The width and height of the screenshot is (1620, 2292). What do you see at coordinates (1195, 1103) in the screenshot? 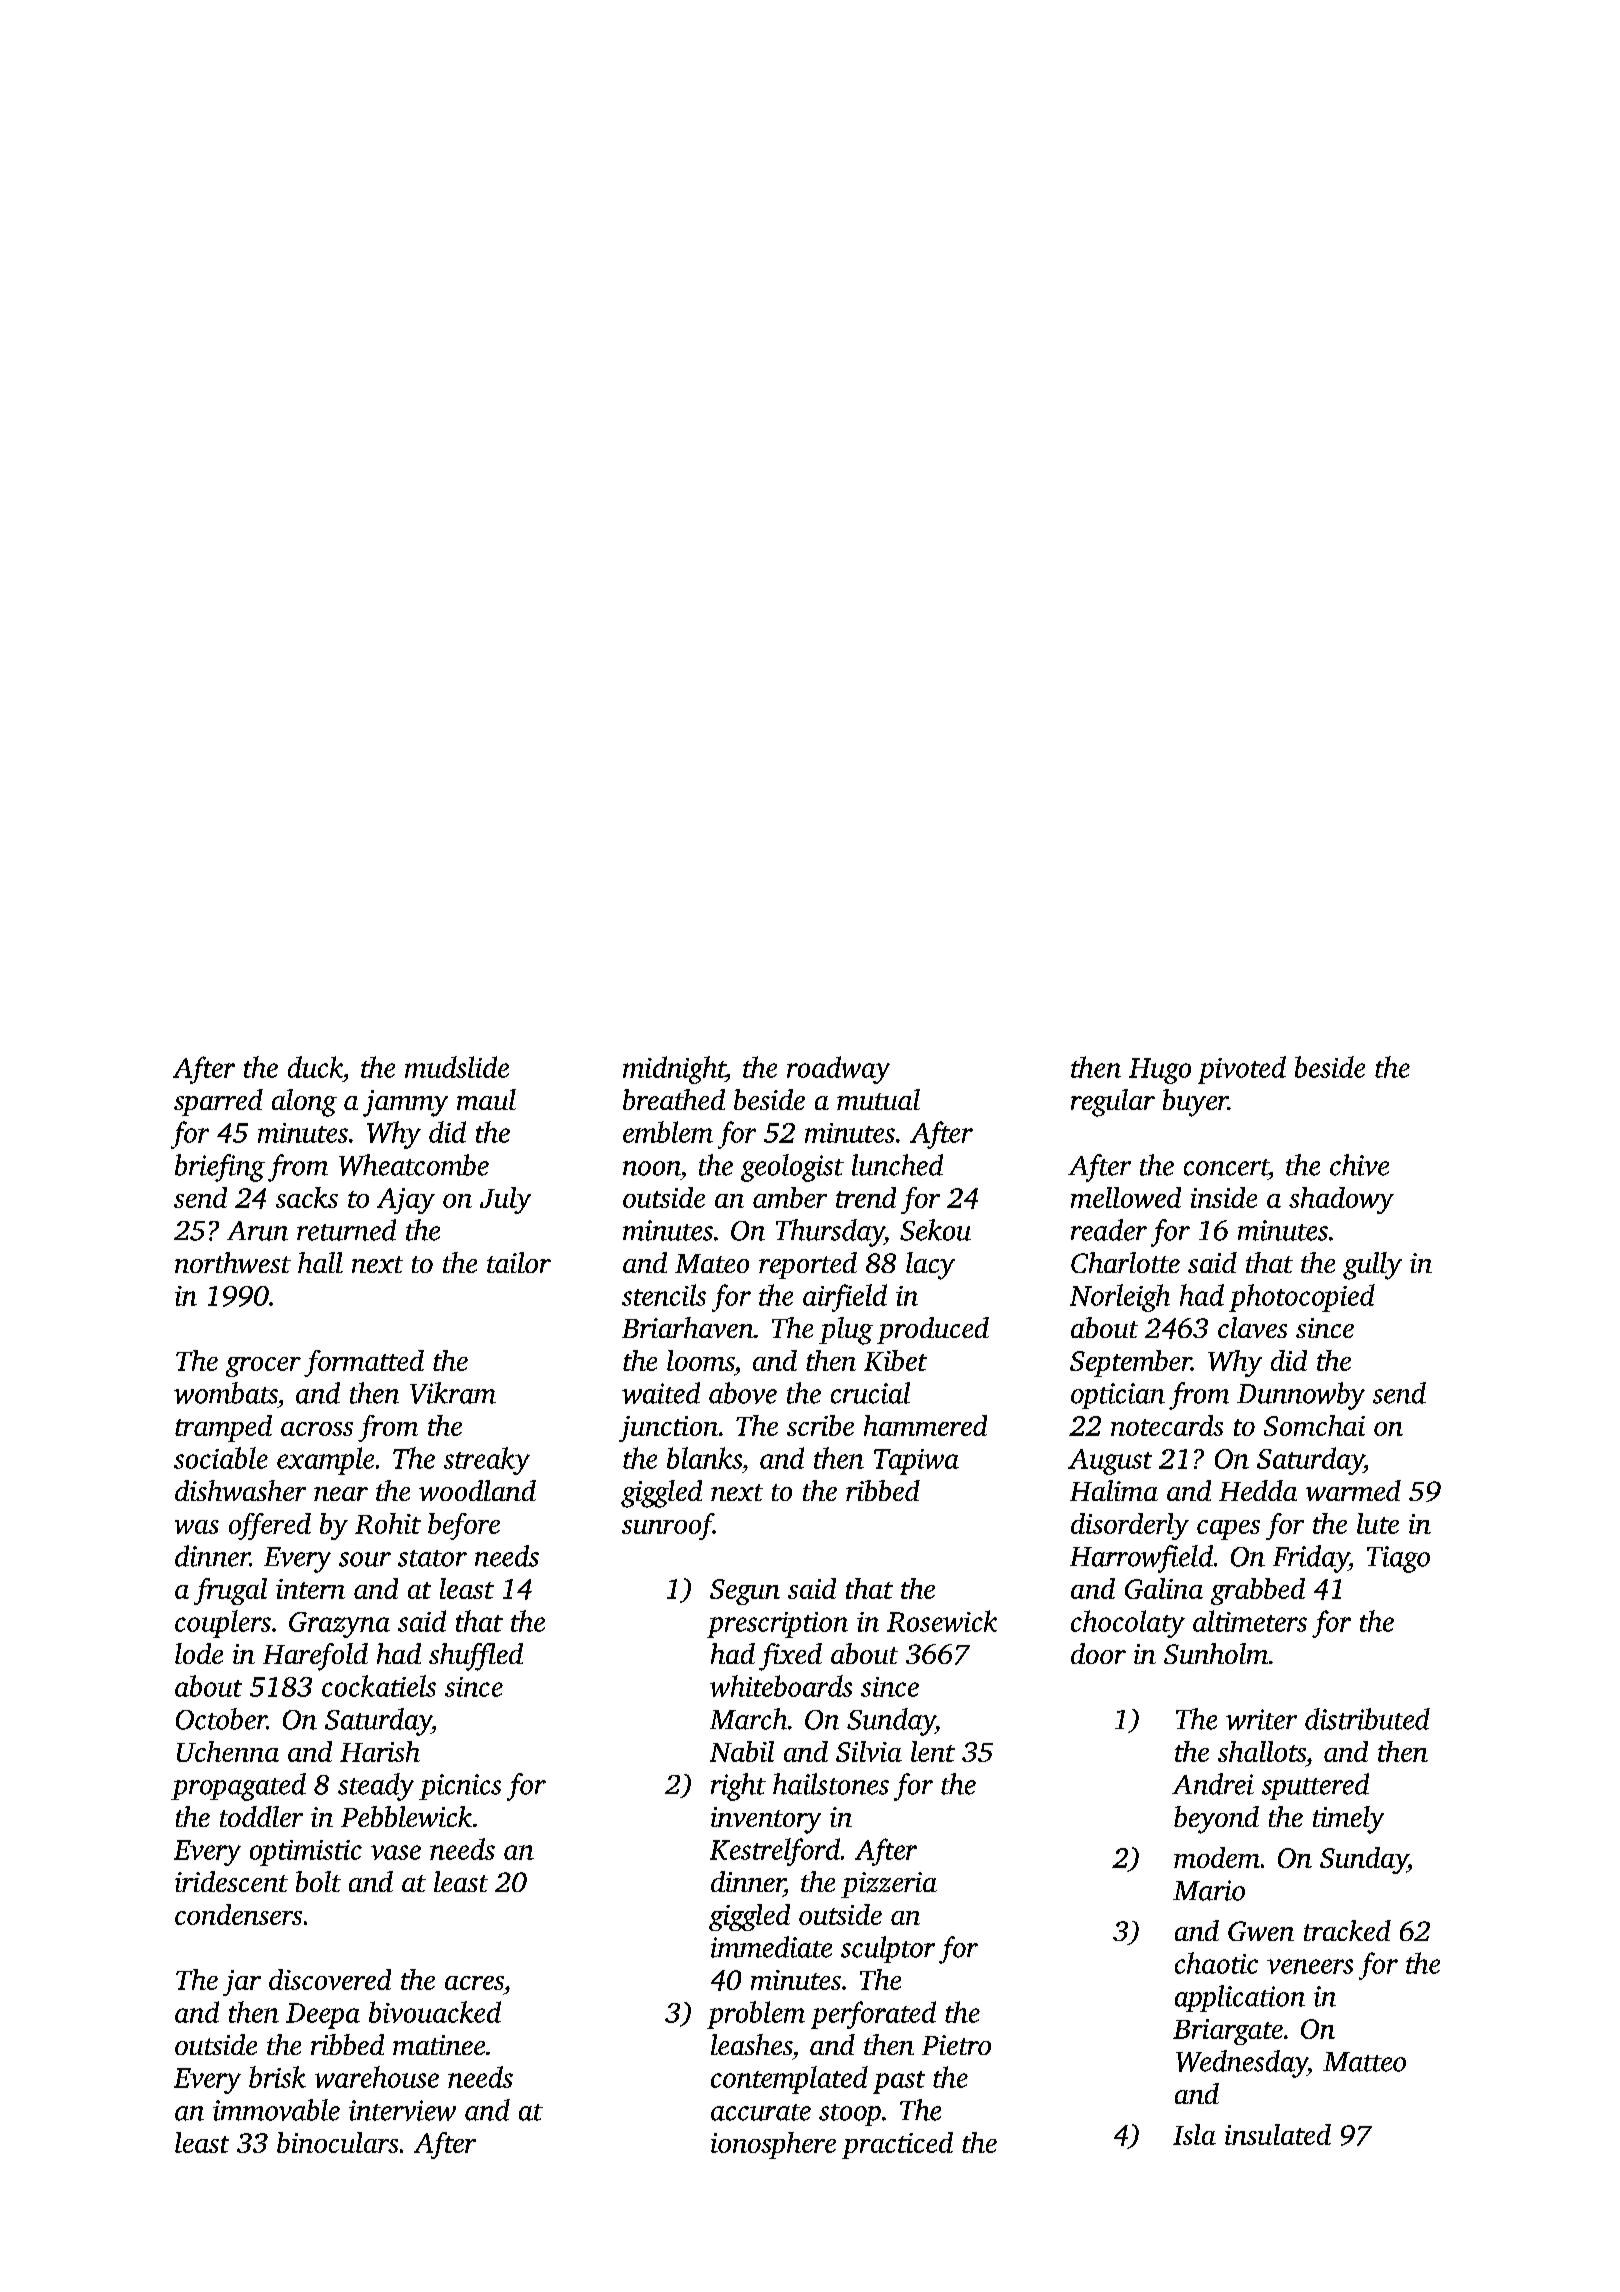
I see `buyer` at bounding box center [1195, 1103].
